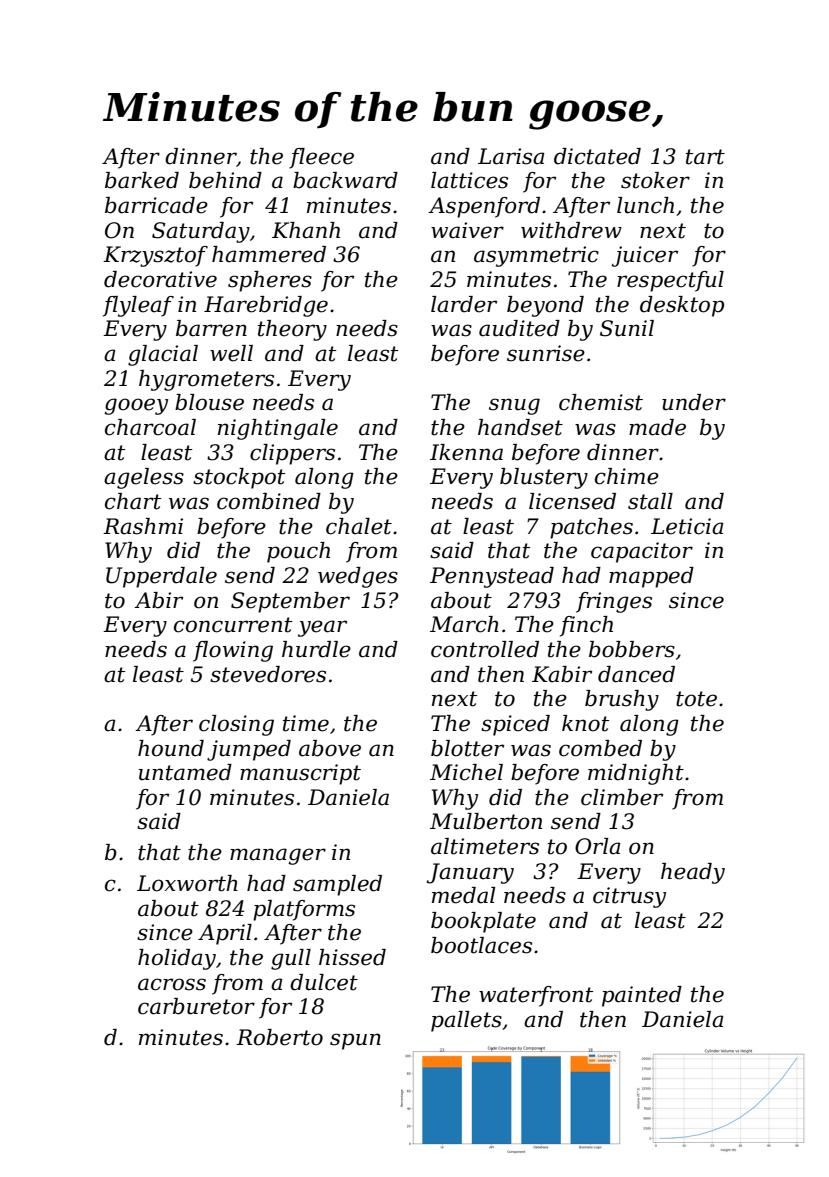 The image size is (829, 1177). I want to click on fleece, so click(321, 158).
